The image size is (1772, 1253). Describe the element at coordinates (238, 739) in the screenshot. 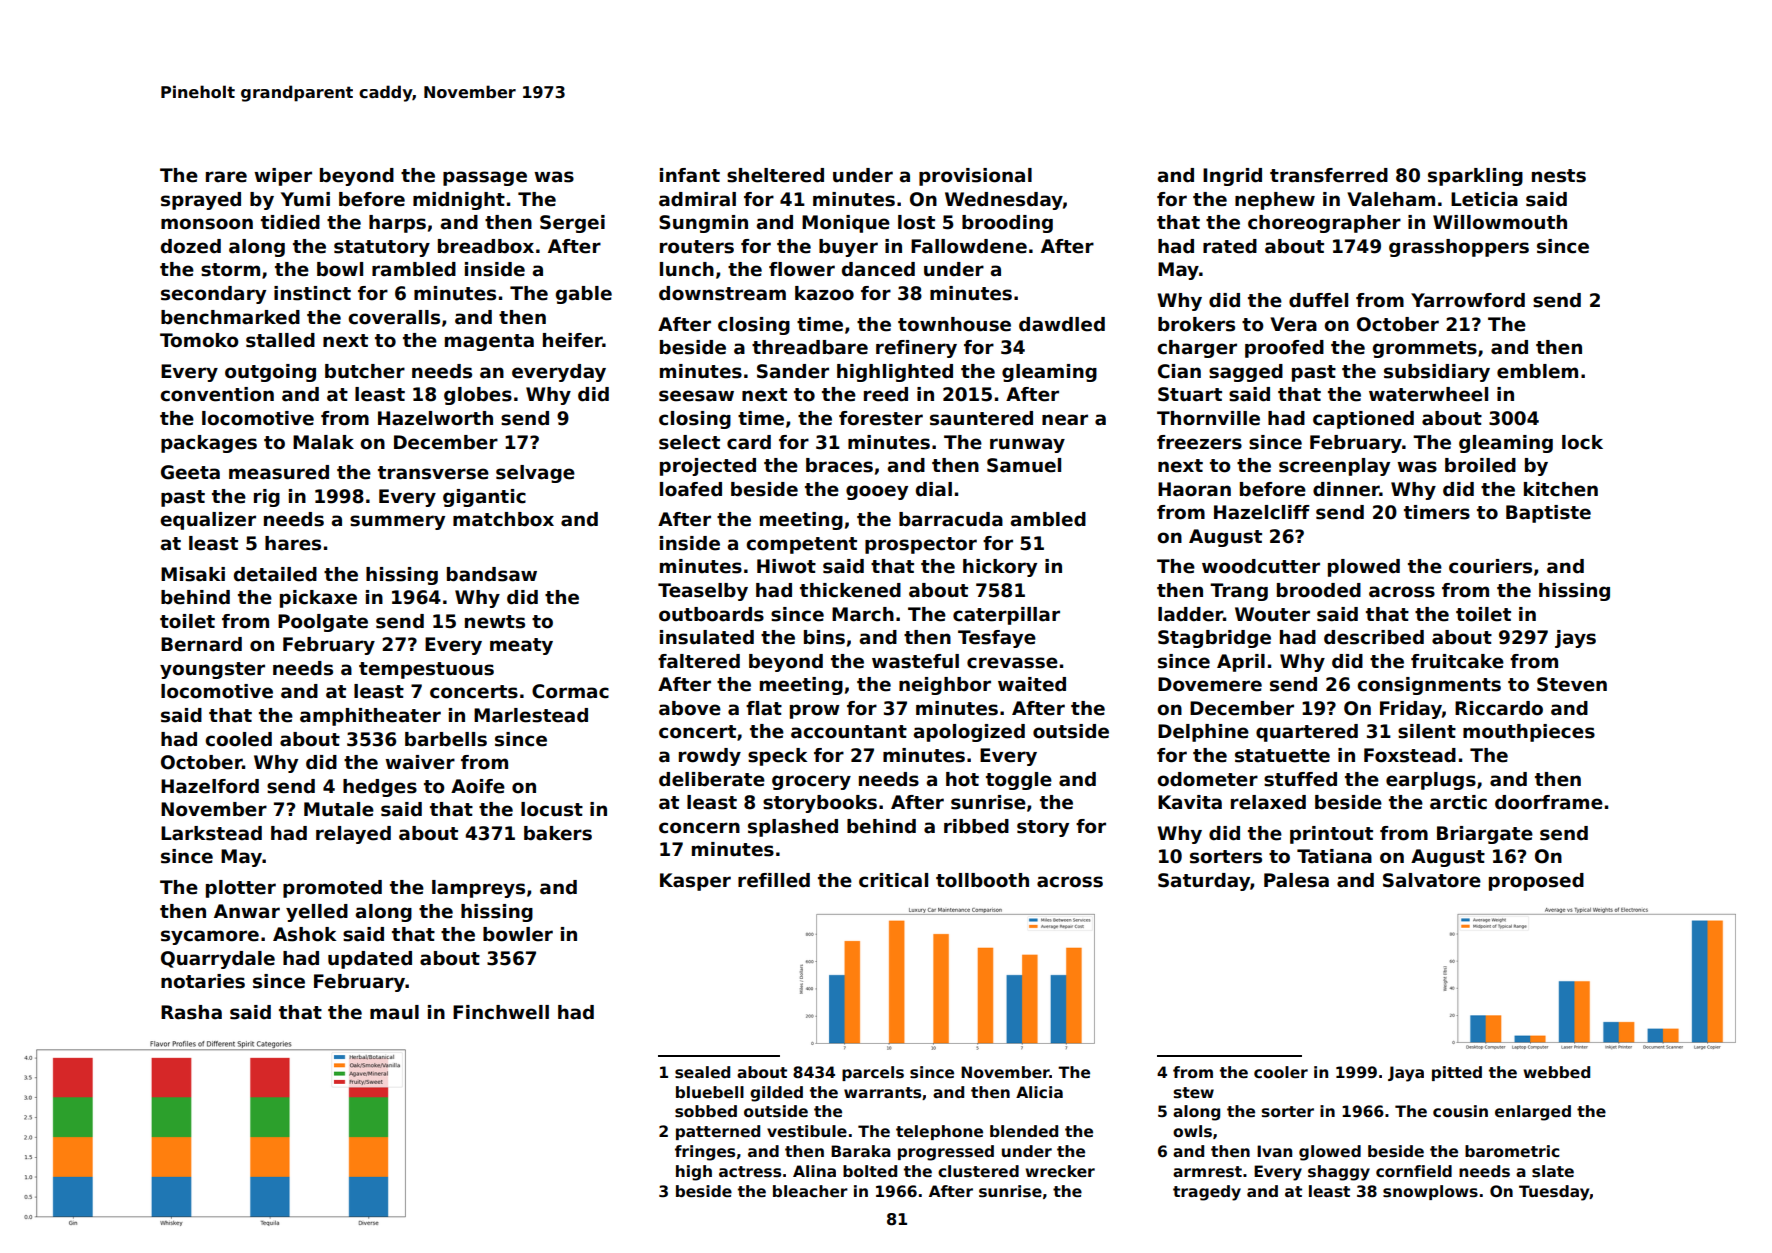

I see `cooled` at that location.
